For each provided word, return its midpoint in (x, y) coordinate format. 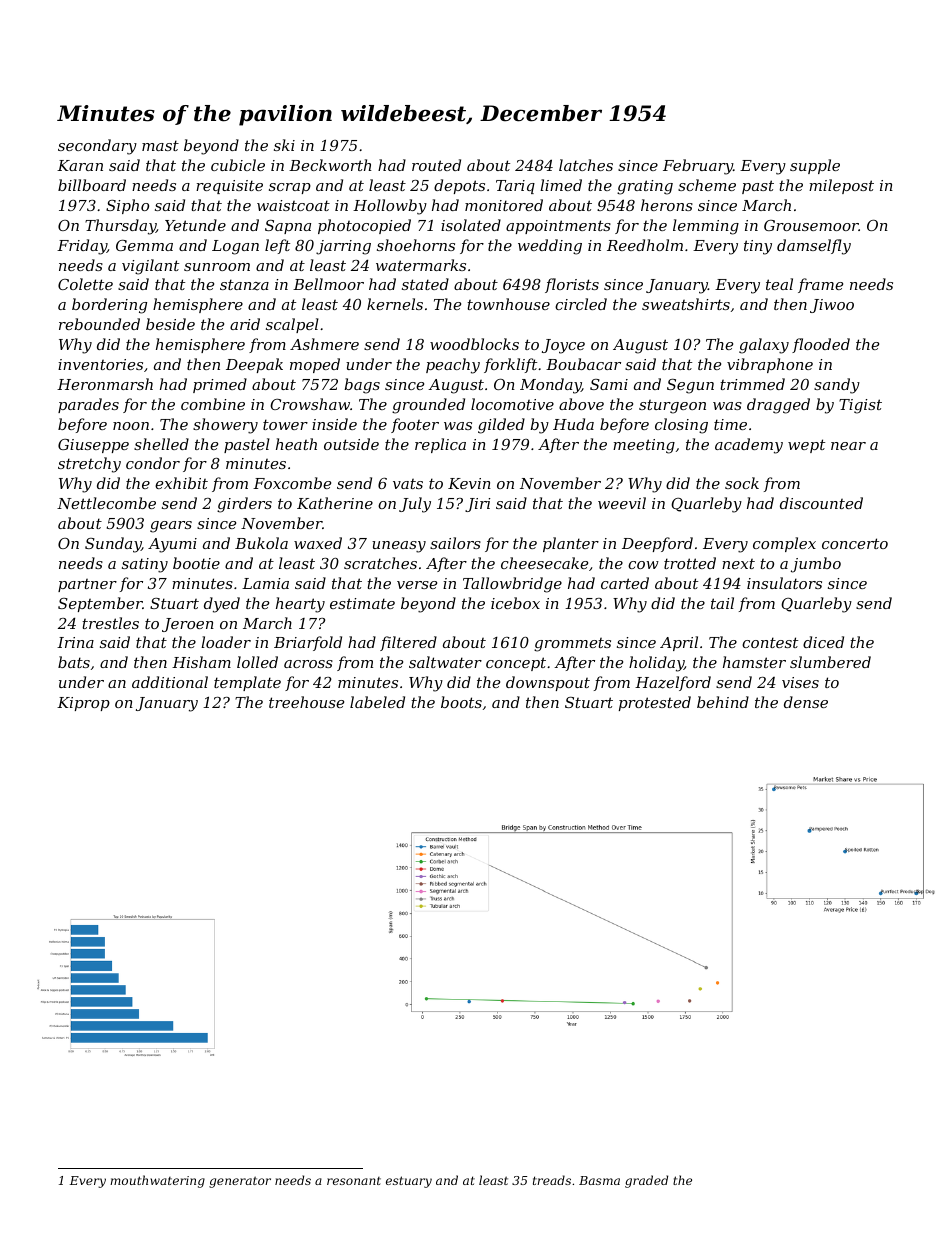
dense (806, 702)
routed (436, 165)
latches (586, 165)
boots (461, 702)
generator (240, 1182)
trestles (110, 623)
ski (284, 145)
